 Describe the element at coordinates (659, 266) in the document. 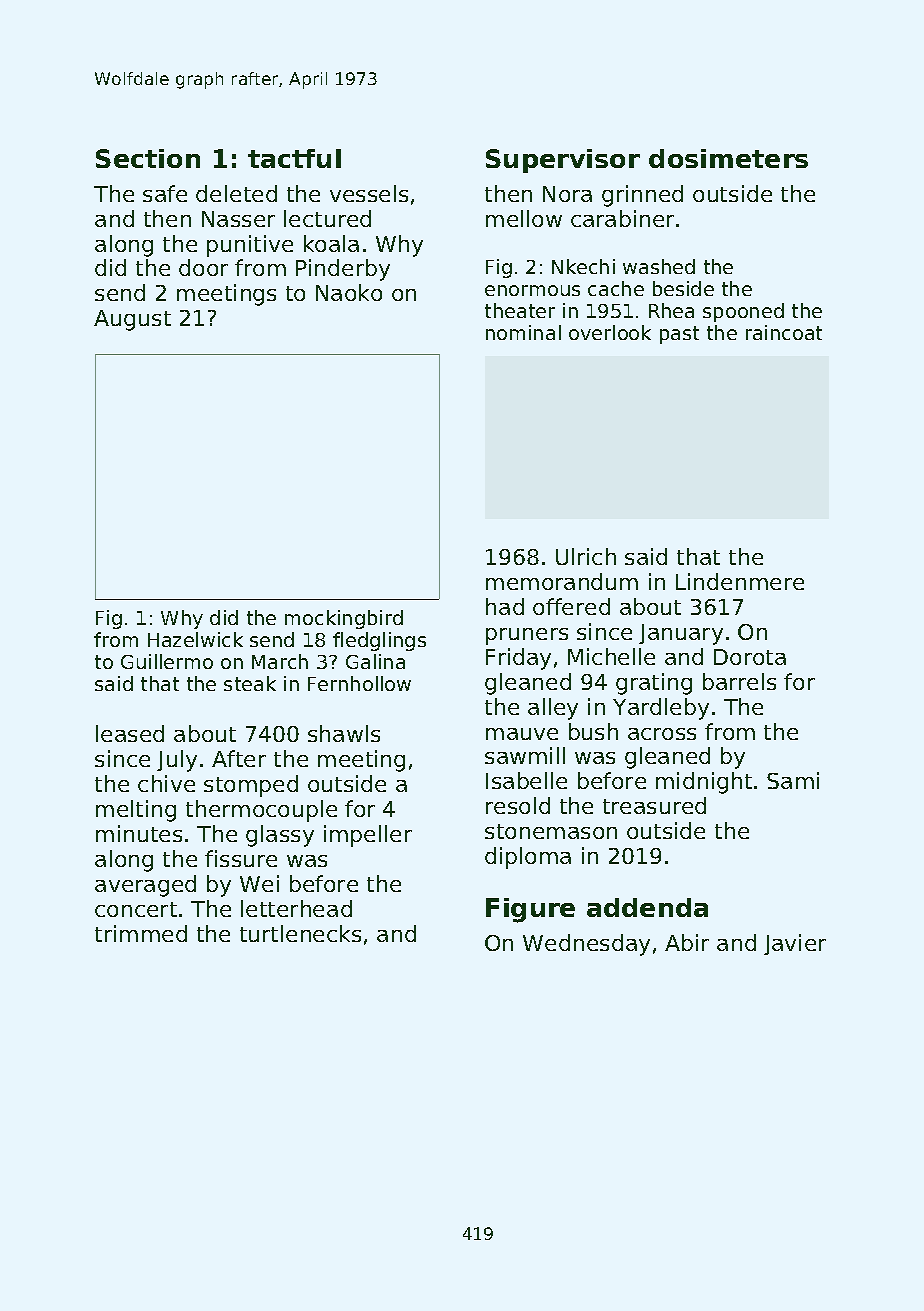

I see `washed` at that location.
